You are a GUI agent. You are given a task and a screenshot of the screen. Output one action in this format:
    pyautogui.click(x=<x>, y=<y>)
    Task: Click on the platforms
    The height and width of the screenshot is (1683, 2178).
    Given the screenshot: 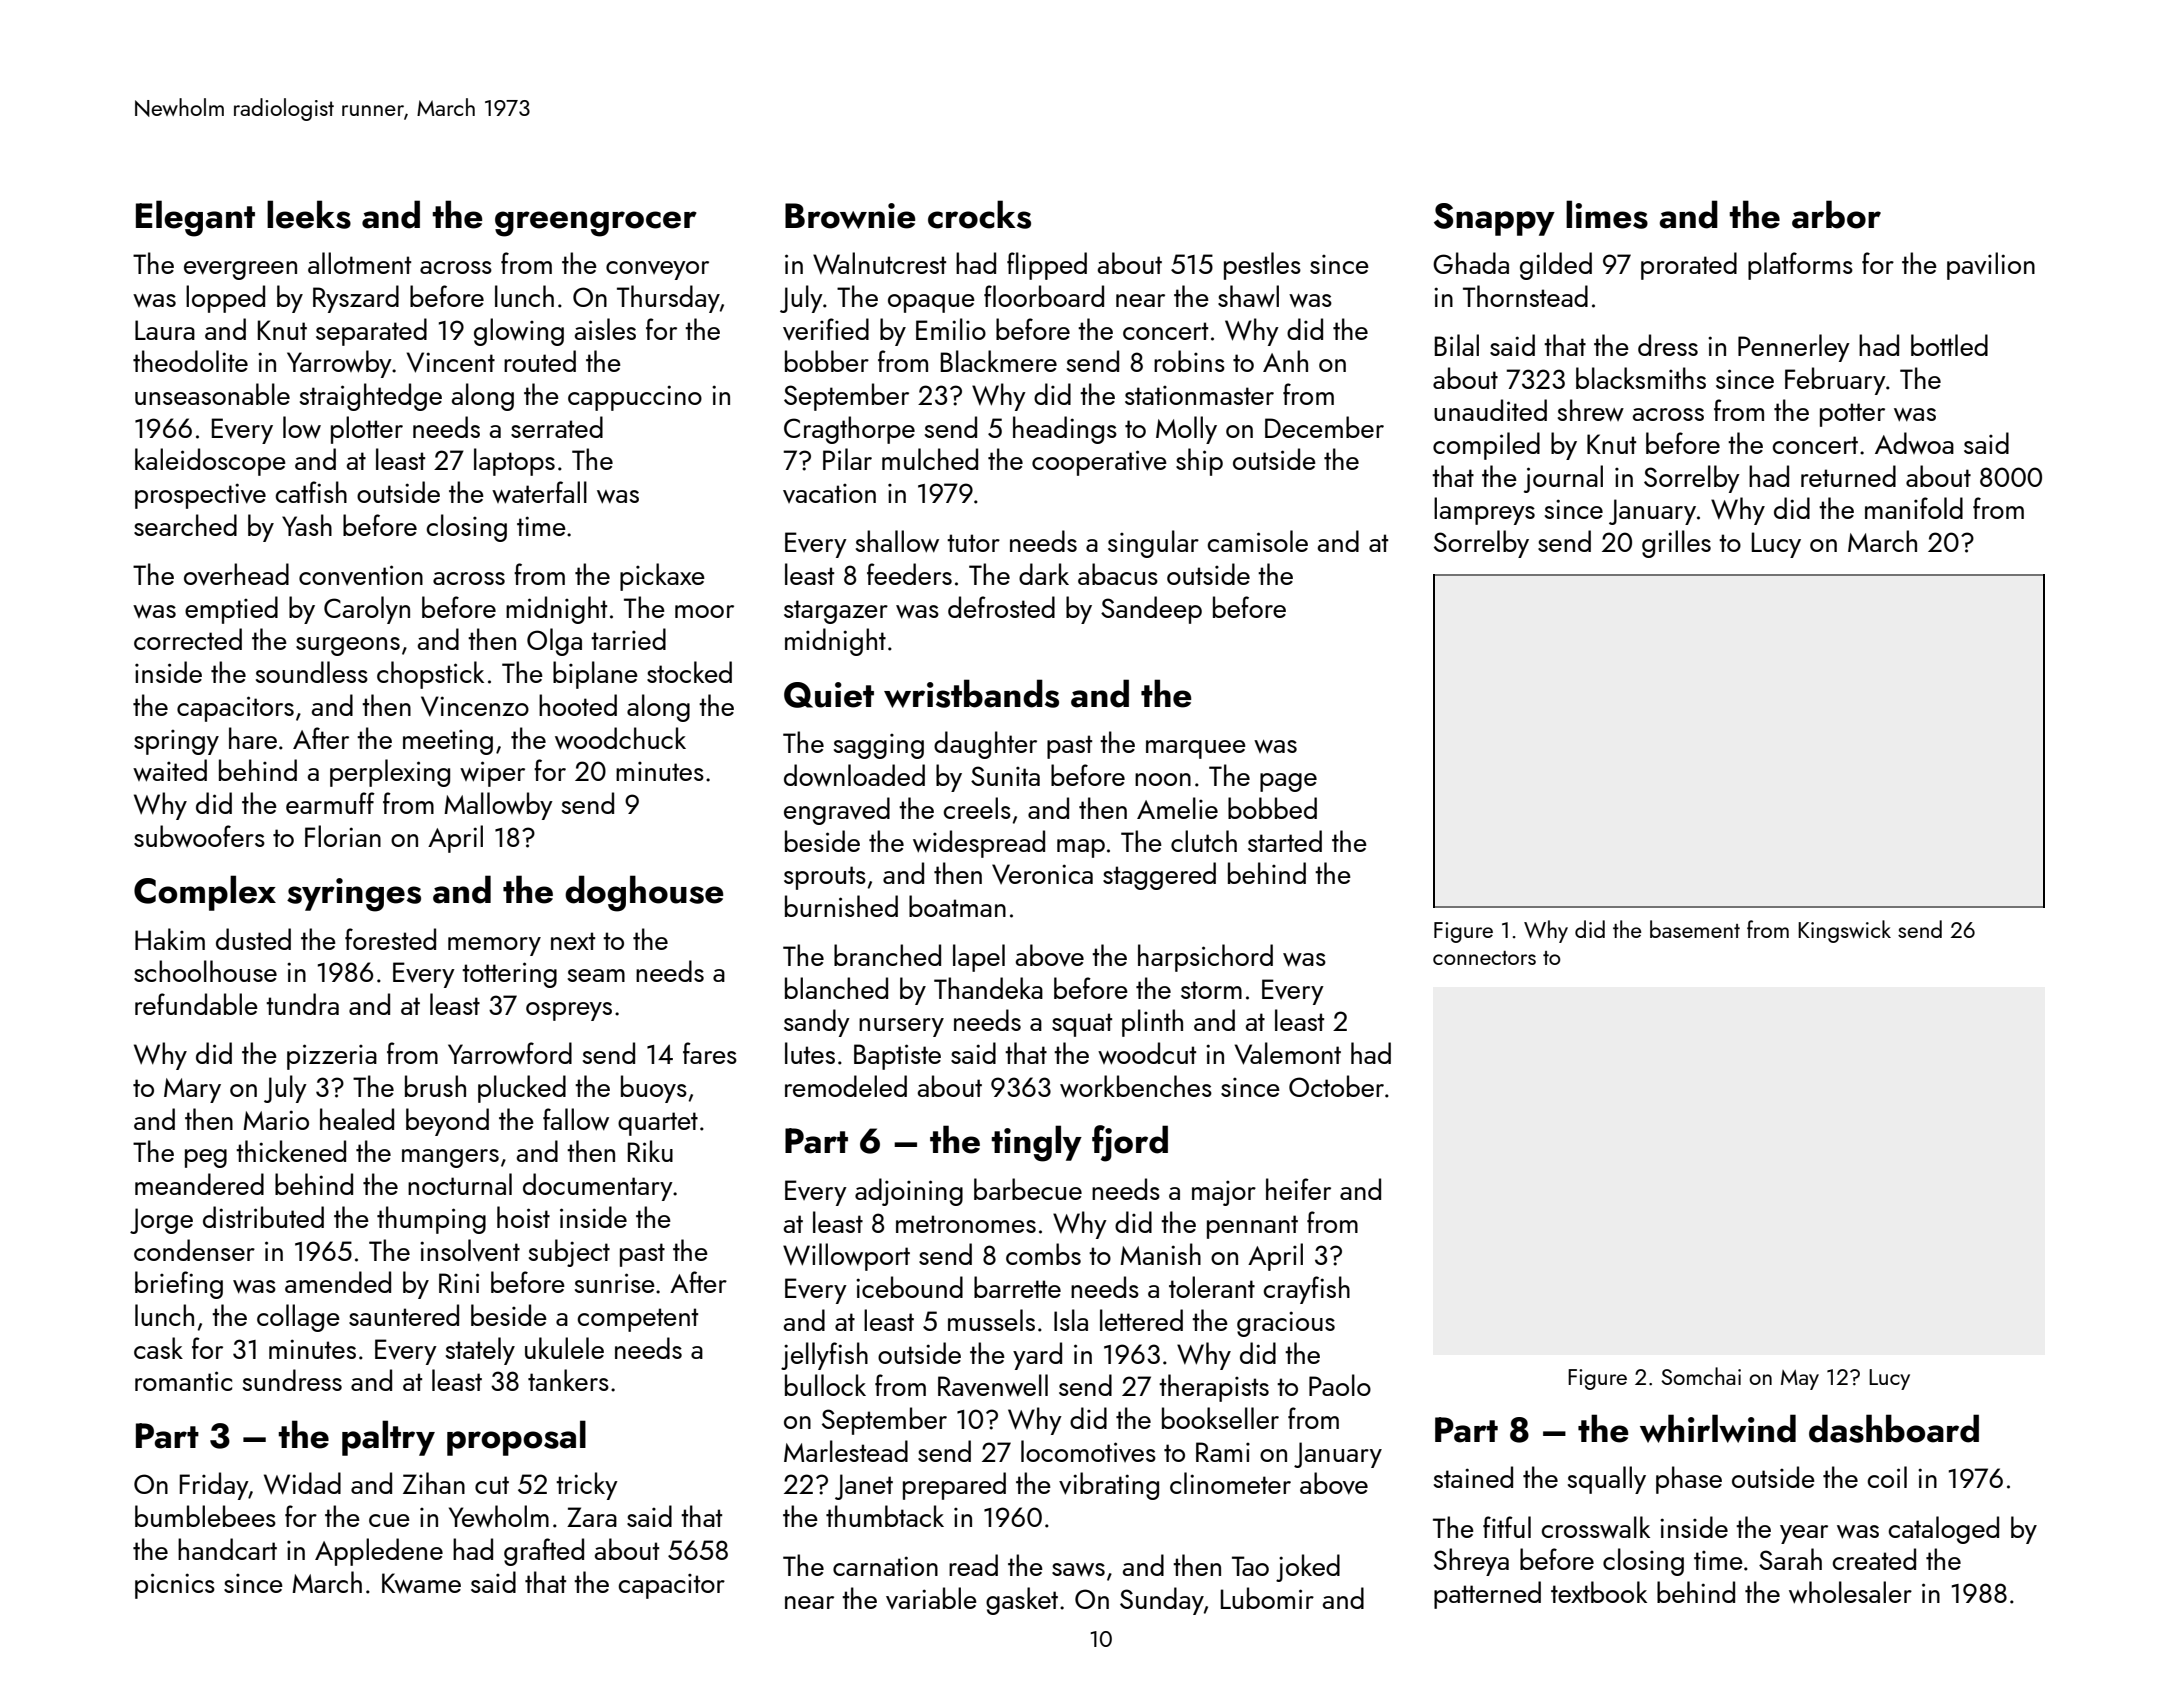 What is the action you would take?
    pyautogui.click(x=1800, y=266)
